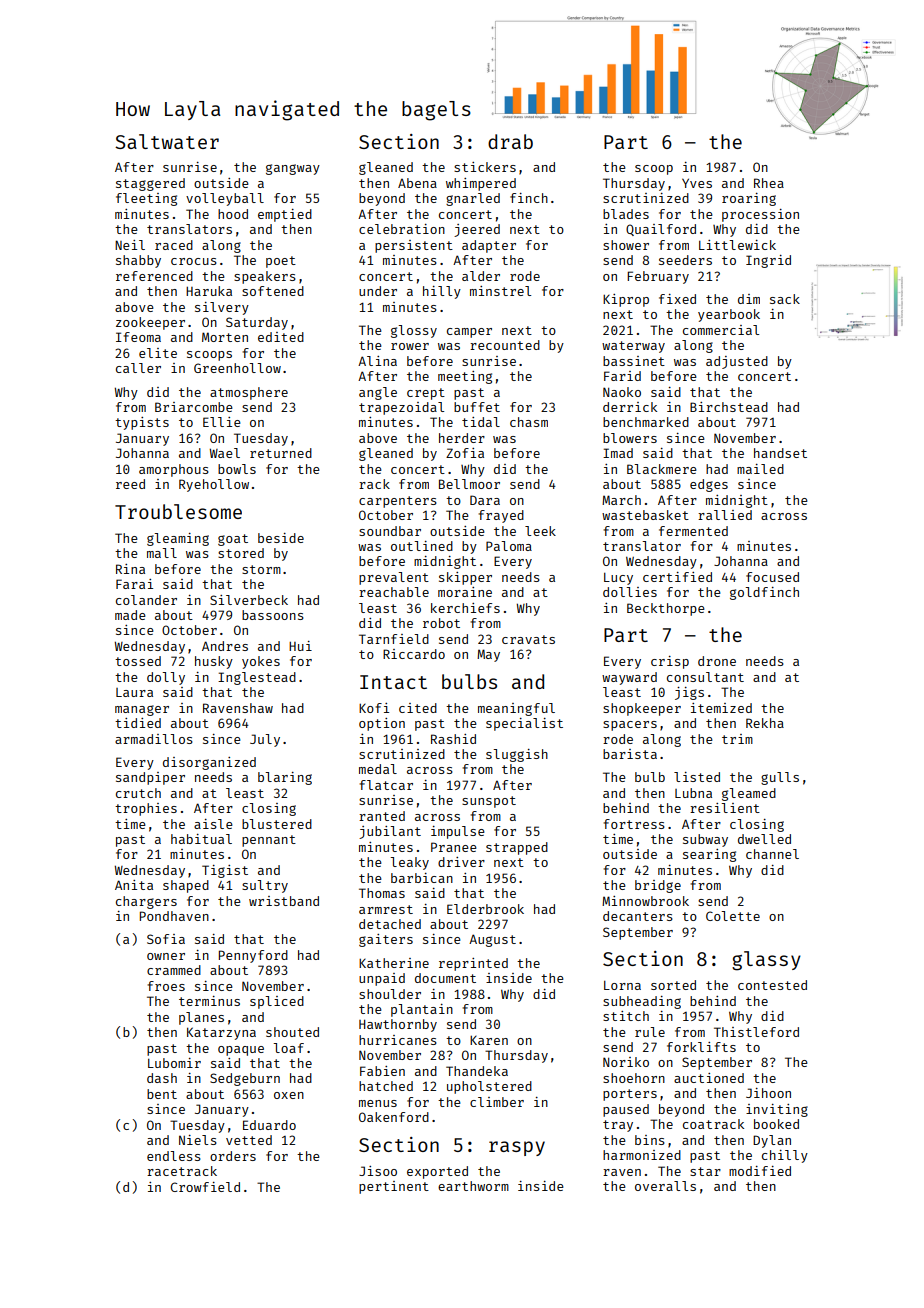  Describe the element at coordinates (138, 368) in the screenshot. I see `caller` at that location.
